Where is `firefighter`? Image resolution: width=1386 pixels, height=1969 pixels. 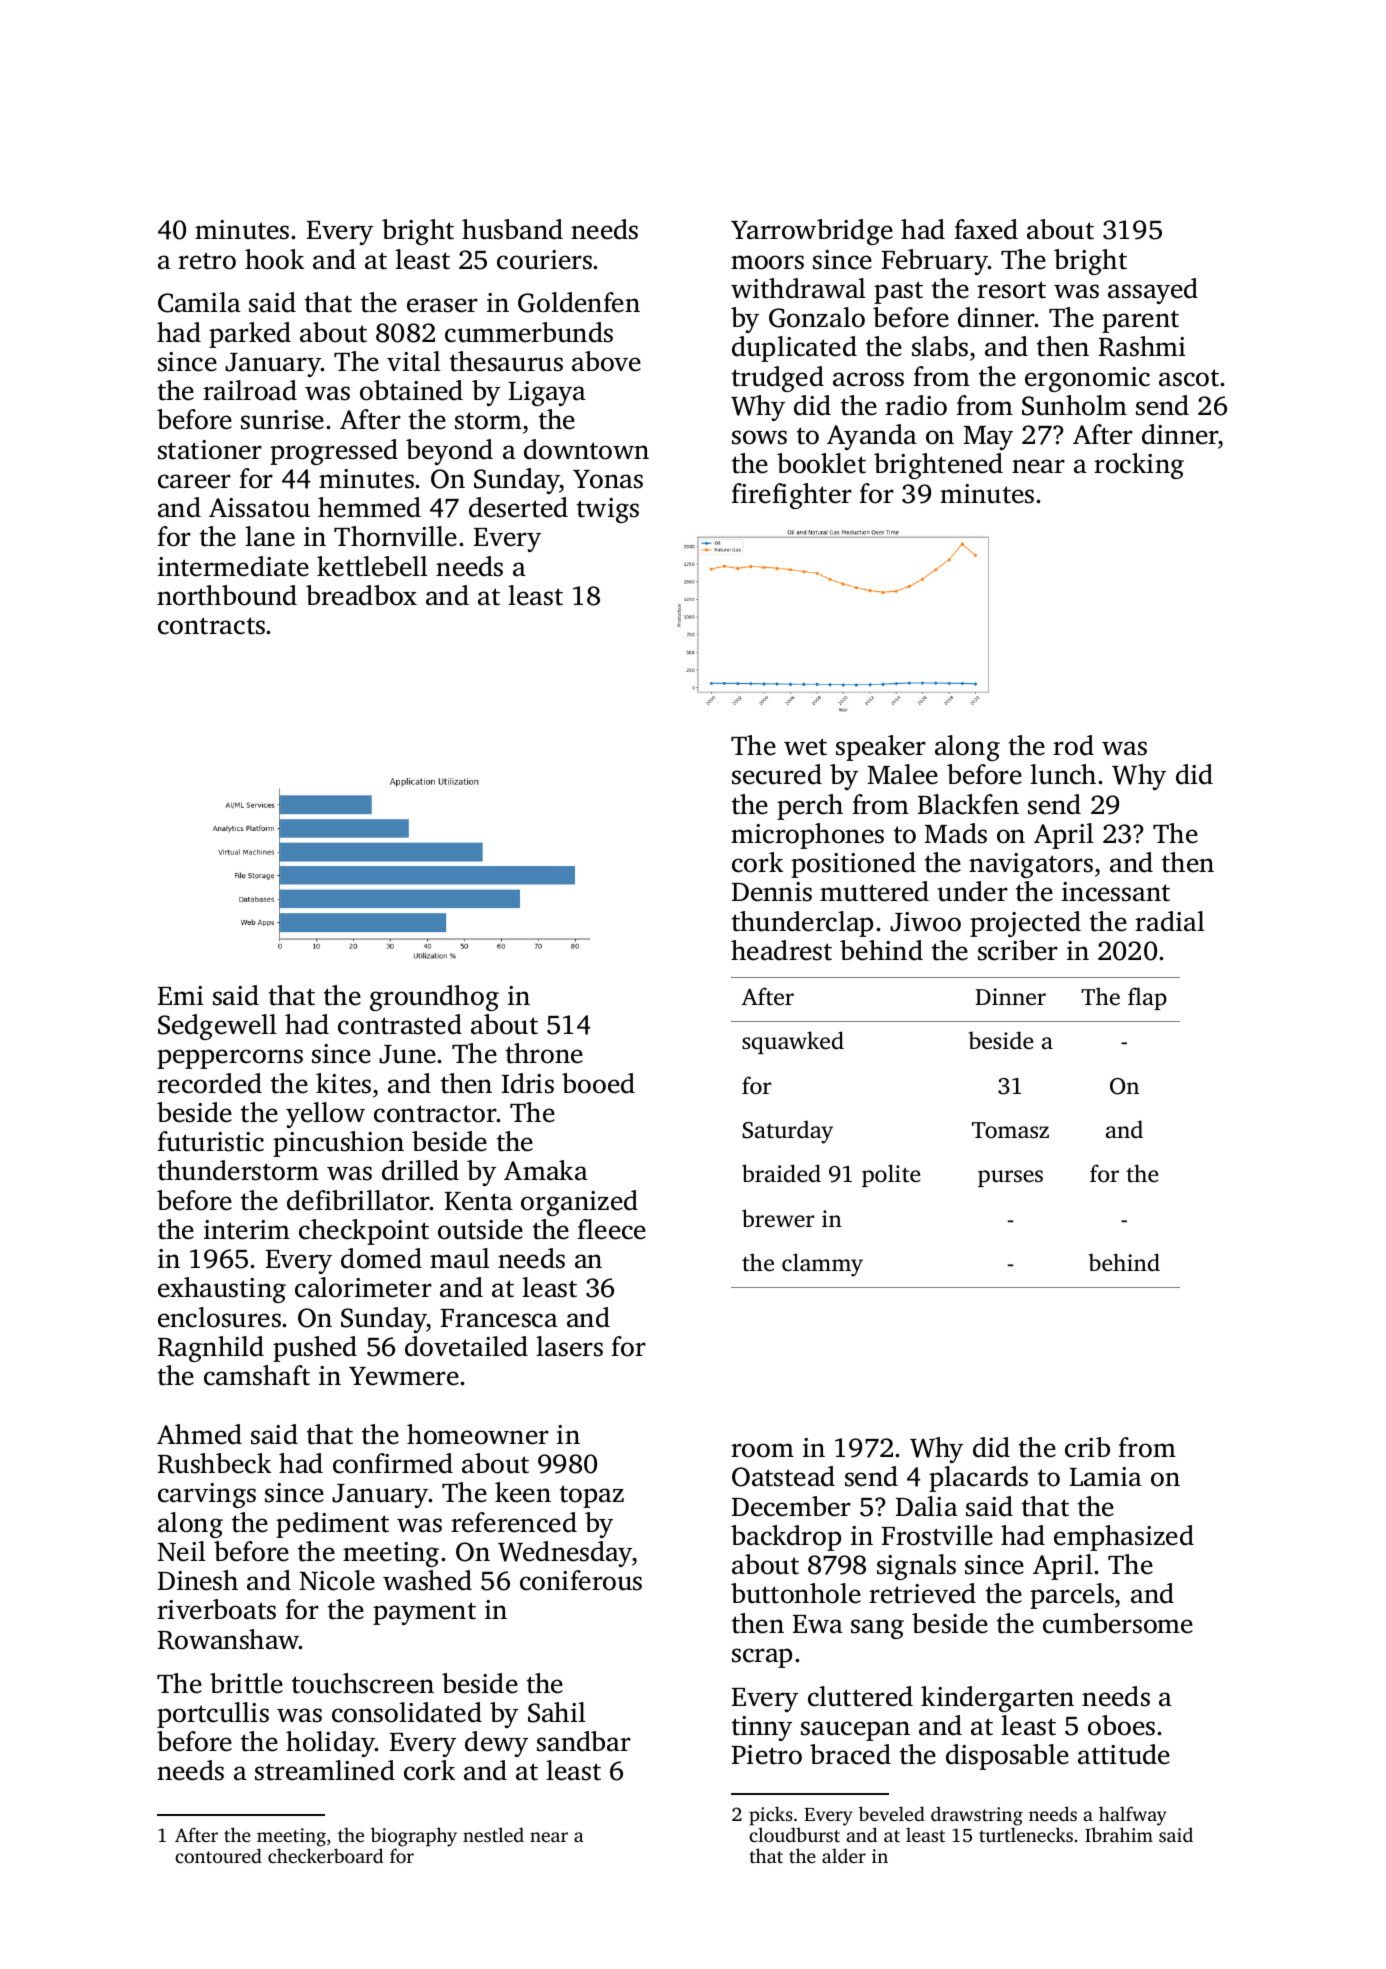
firefighter is located at coordinates (792, 496).
